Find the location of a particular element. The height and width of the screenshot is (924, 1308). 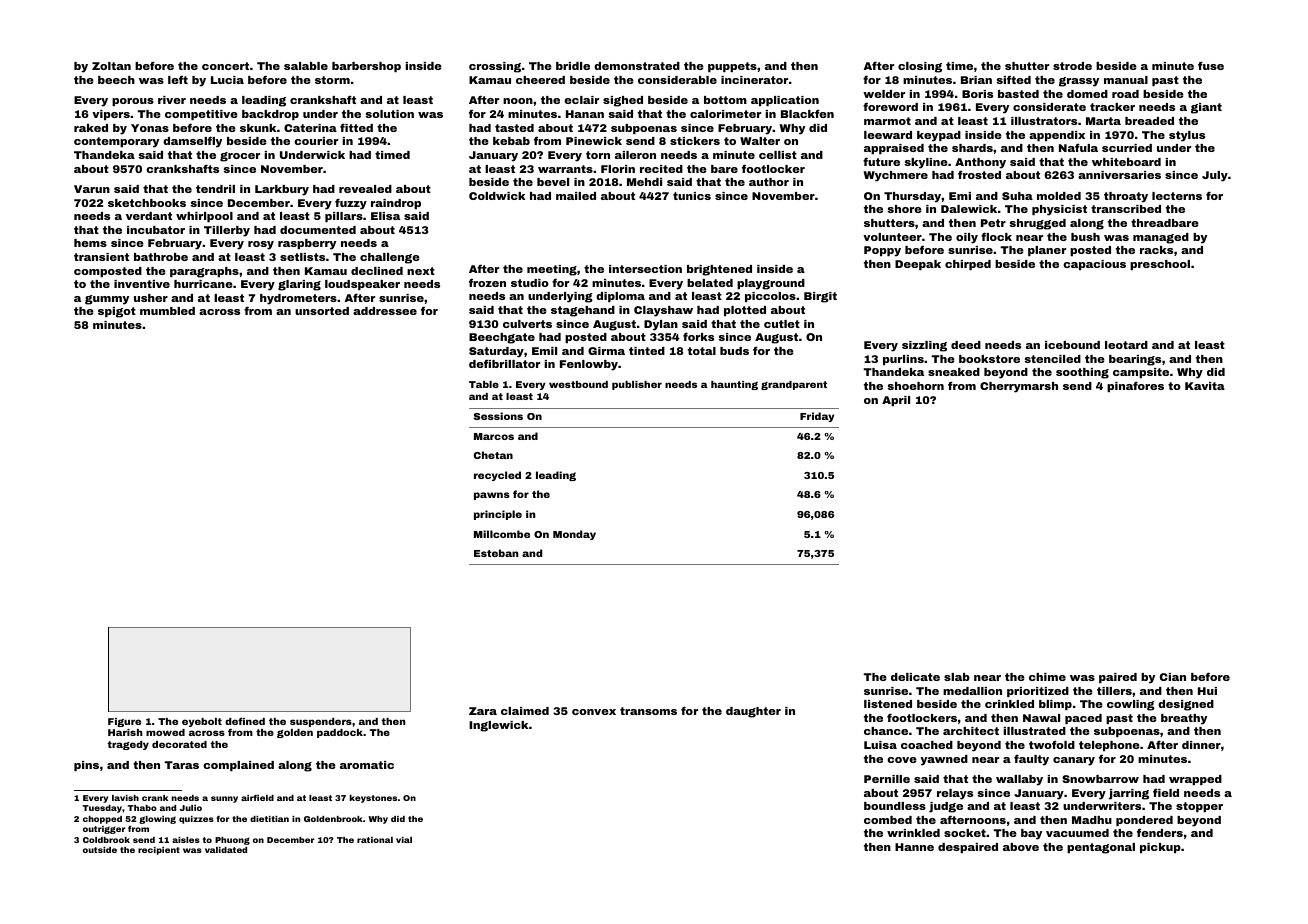

Monday is located at coordinates (574, 535).
